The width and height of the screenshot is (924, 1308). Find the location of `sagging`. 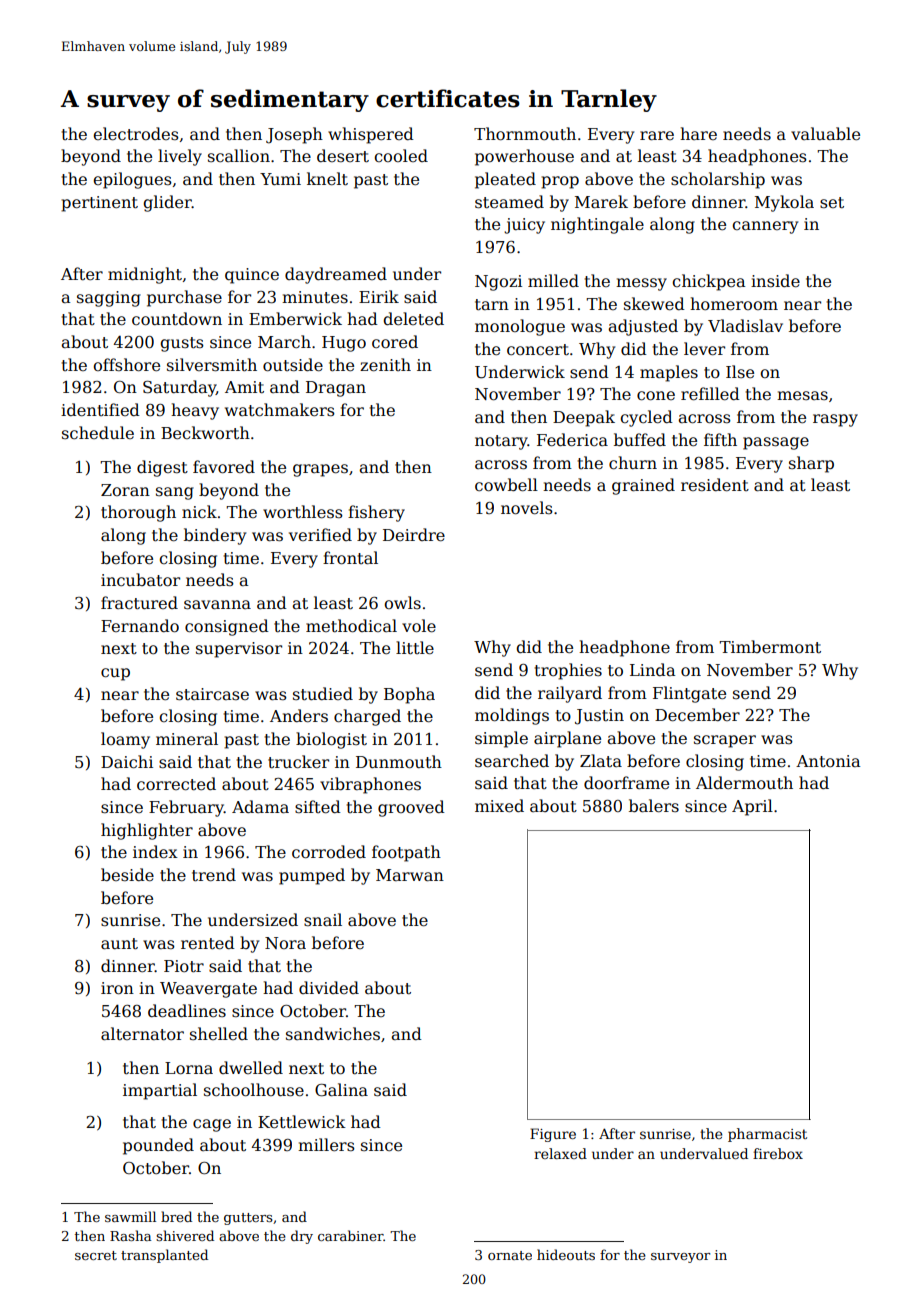

sagging is located at coordinates (109, 299).
